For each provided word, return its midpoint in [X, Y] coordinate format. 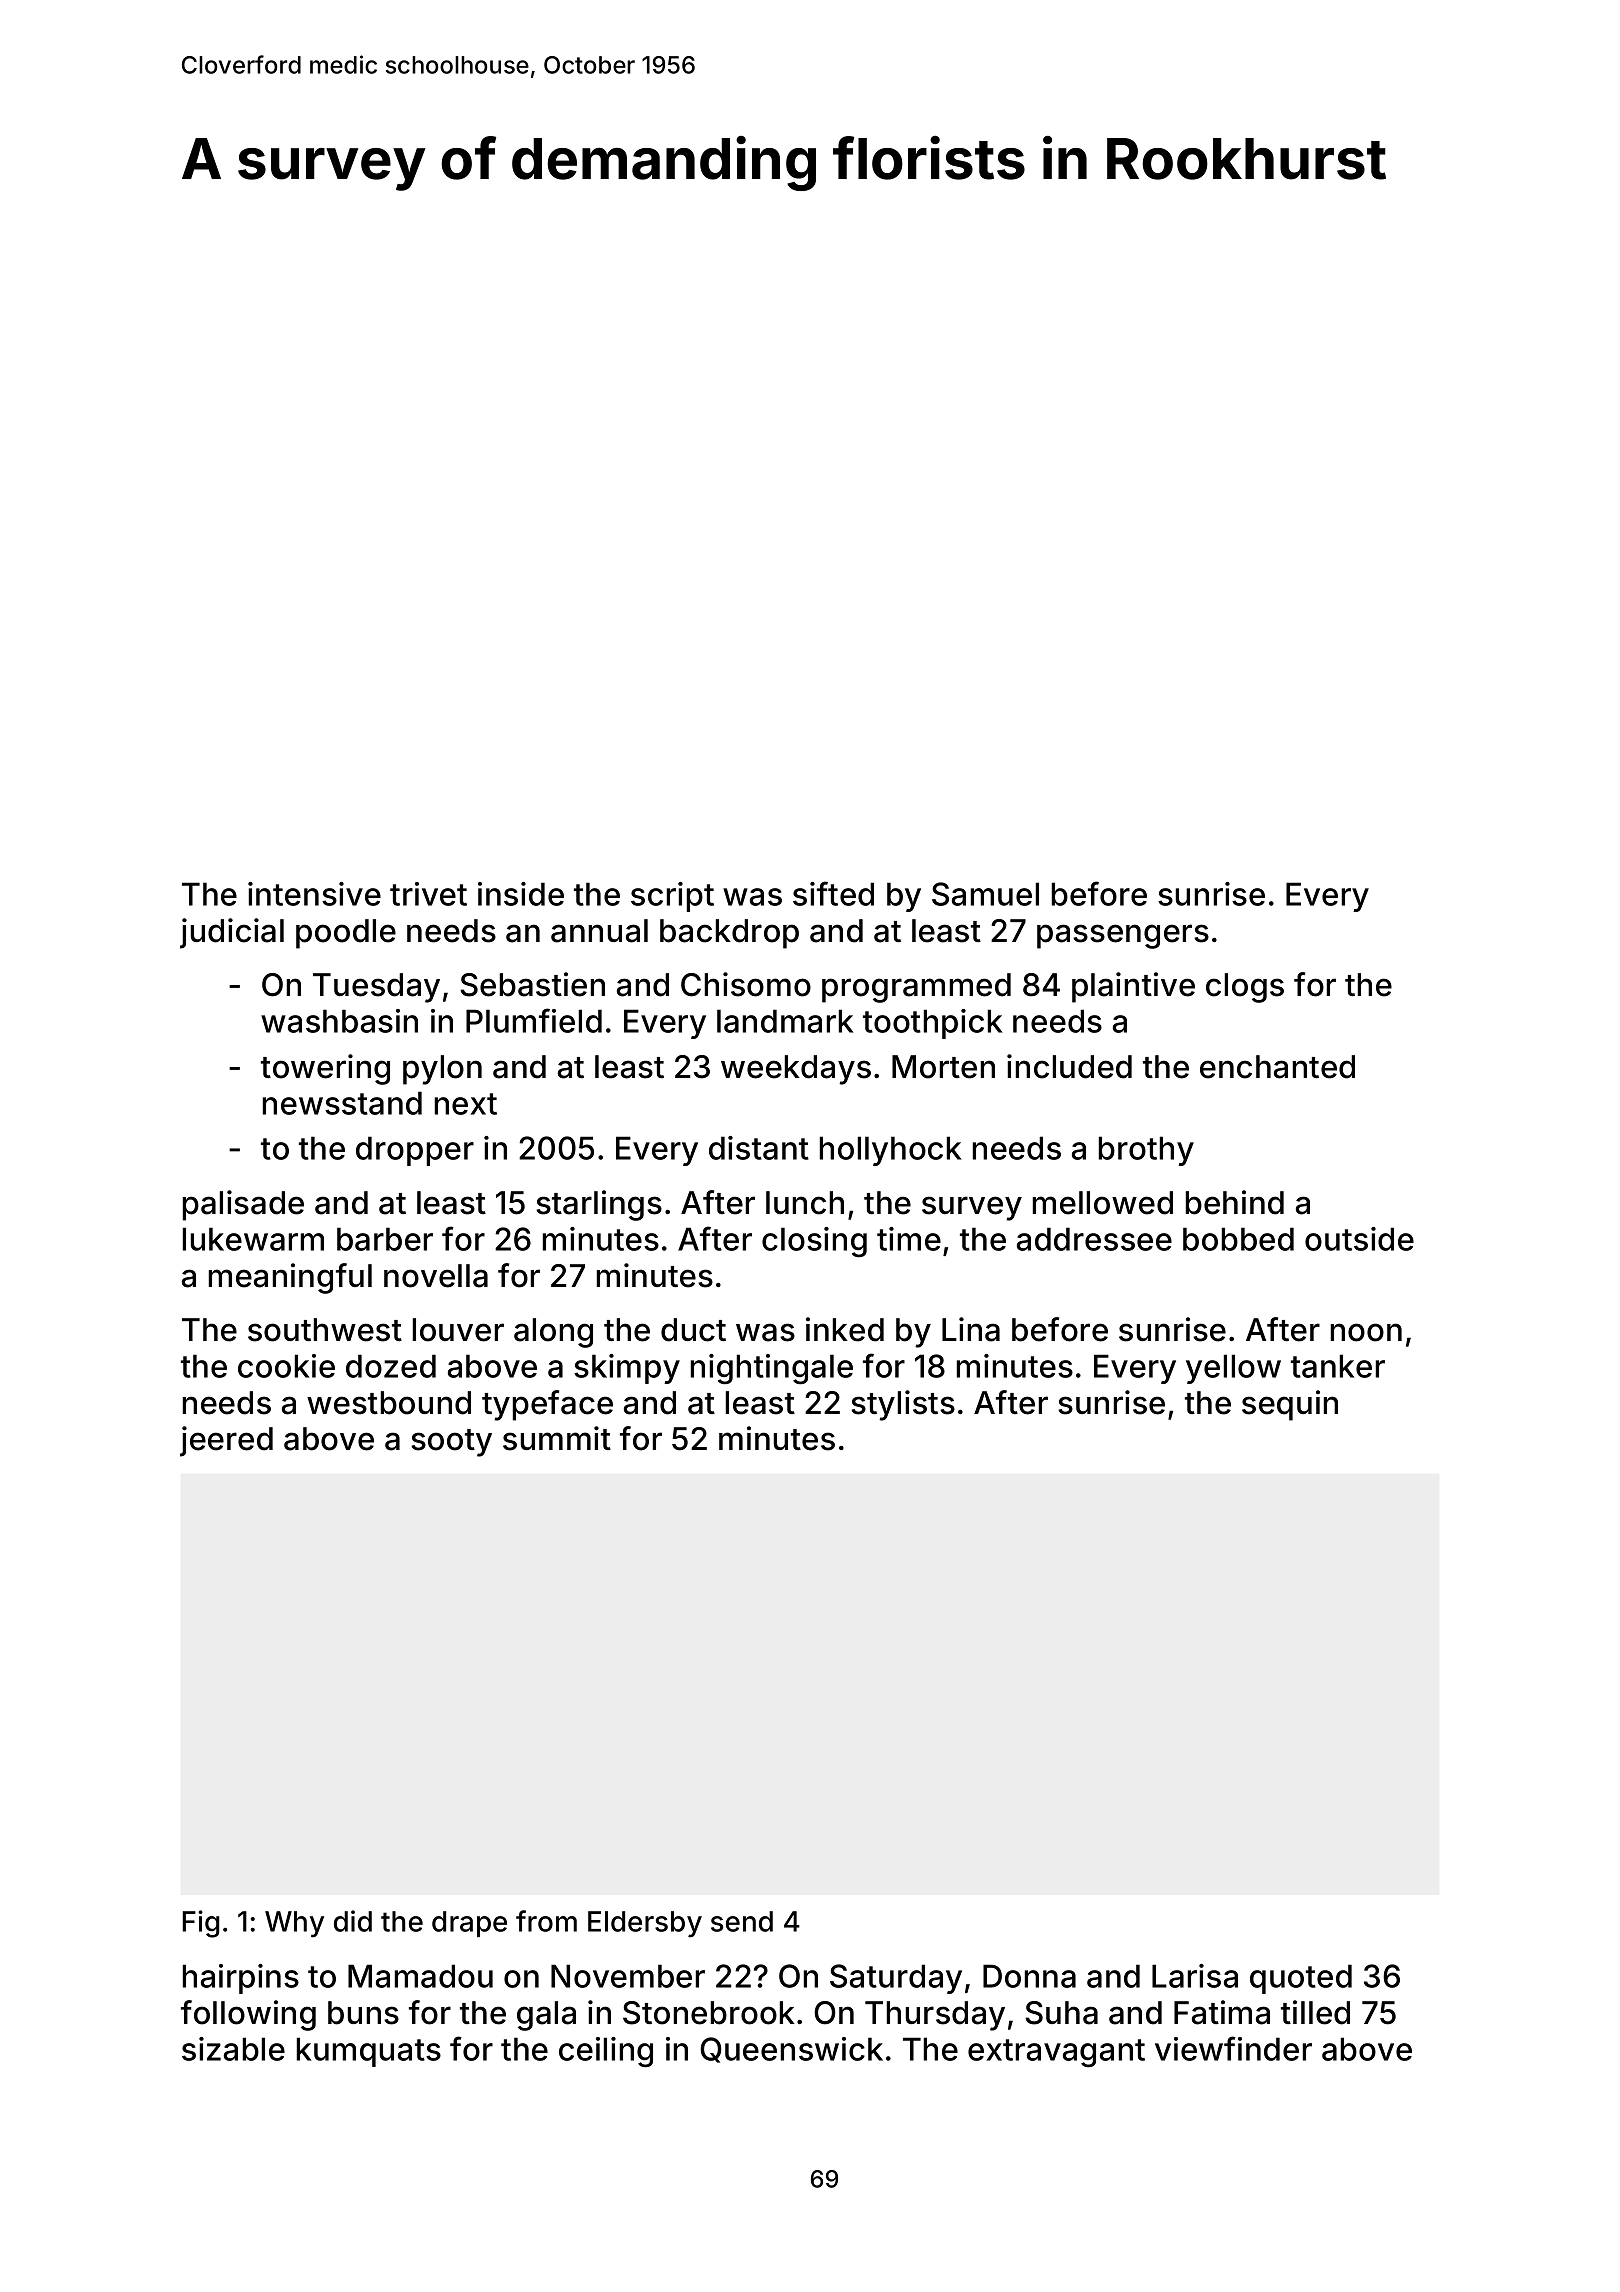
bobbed [1238, 1239]
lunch [805, 1203]
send [742, 1921]
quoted [1301, 1979]
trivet [428, 894]
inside [521, 894]
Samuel [985, 894]
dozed [391, 1366]
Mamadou [420, 1976]
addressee [1094, 1239]
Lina [971, 1329]
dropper [415, 1151]
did [353, 1921]
